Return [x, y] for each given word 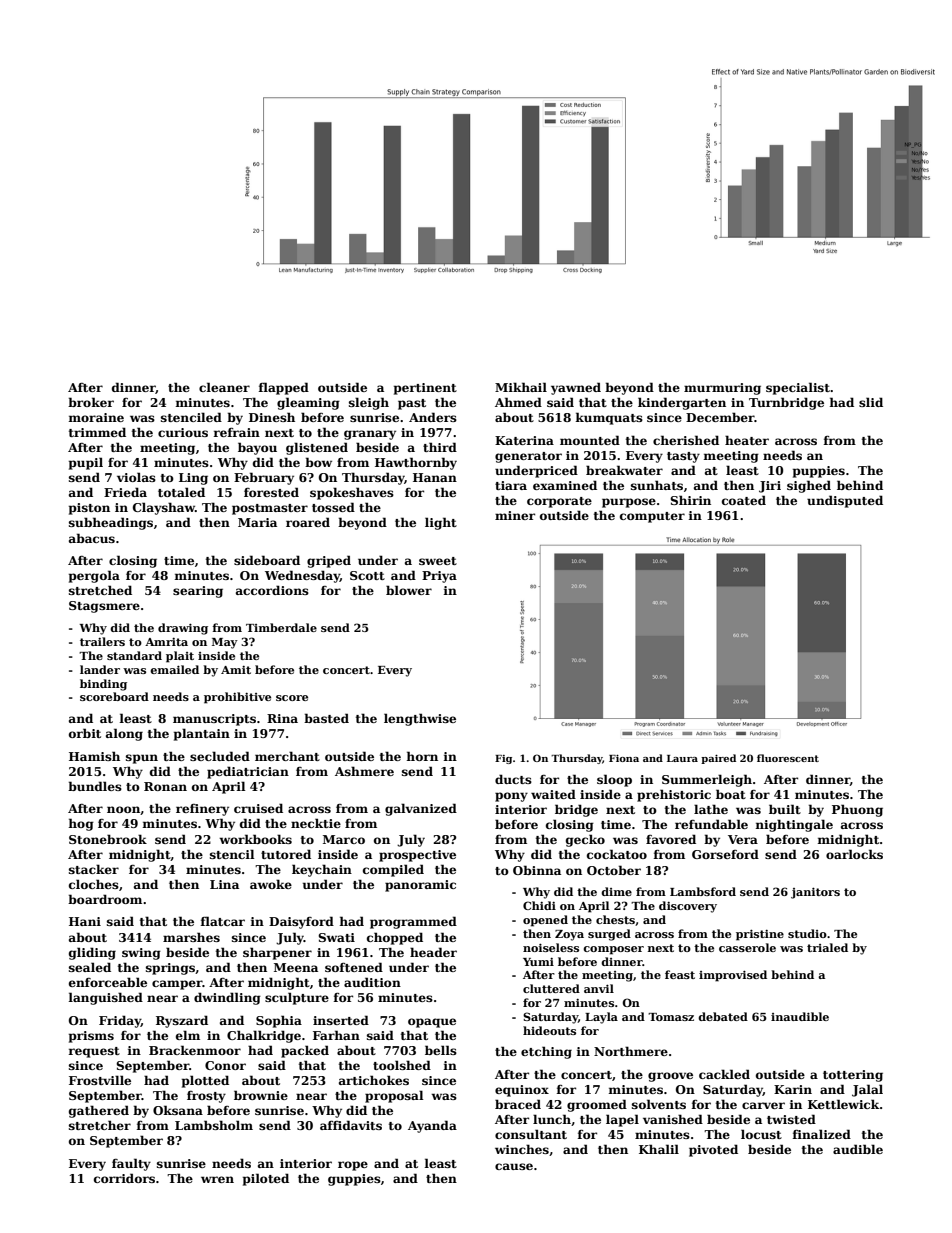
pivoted [713, 1150]
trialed [827, 947]
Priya [439, 577]
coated [744, 500]
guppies [354, 1180]
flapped [284, 388]
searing [198, 592]
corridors [124, 1178]
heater [747, 440]
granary [370, 435]
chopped [395, 938]
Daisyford [301, 922]
